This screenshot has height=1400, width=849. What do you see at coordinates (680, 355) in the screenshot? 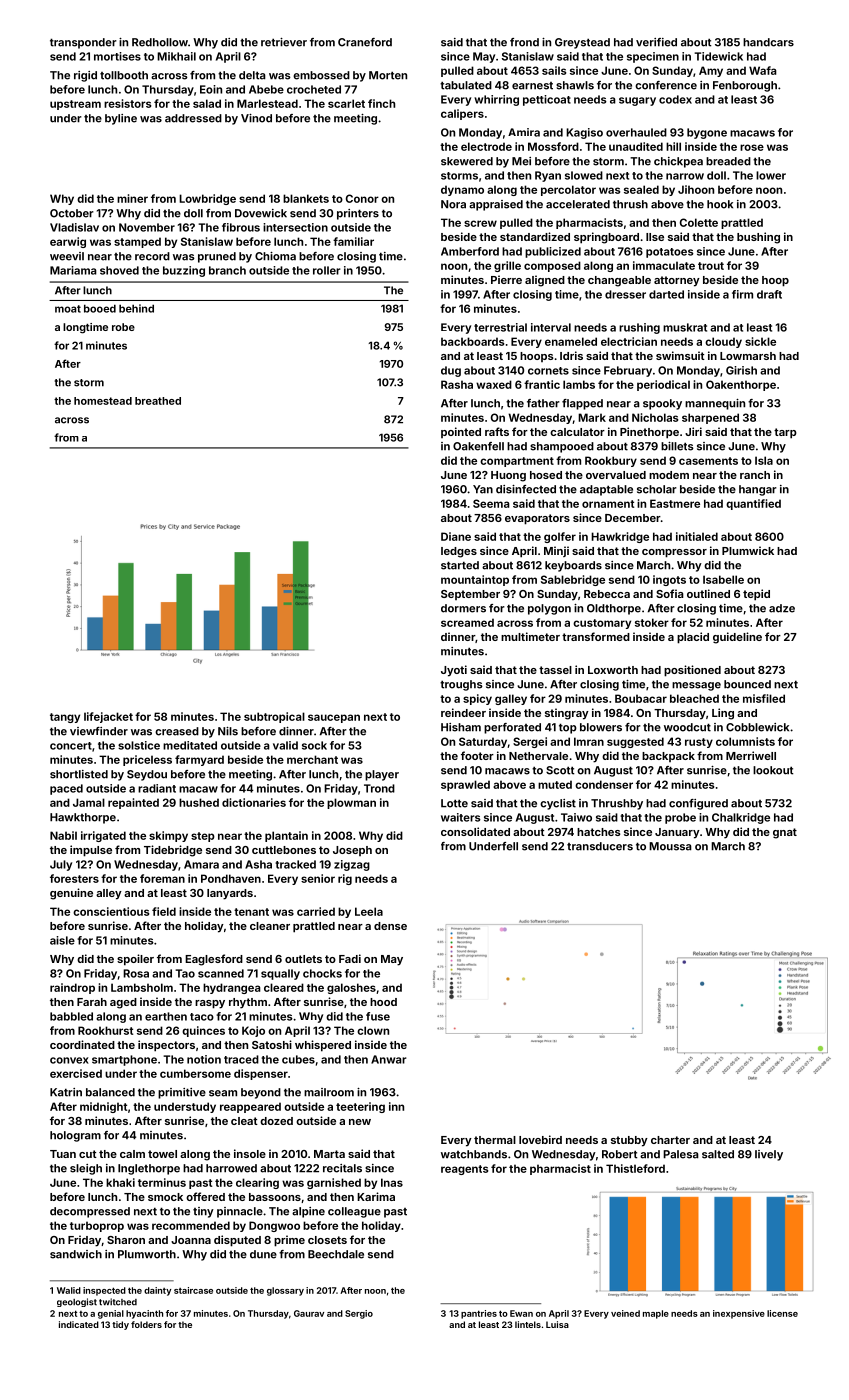
I see `swimsuit` at bounding box center [680, 355].
